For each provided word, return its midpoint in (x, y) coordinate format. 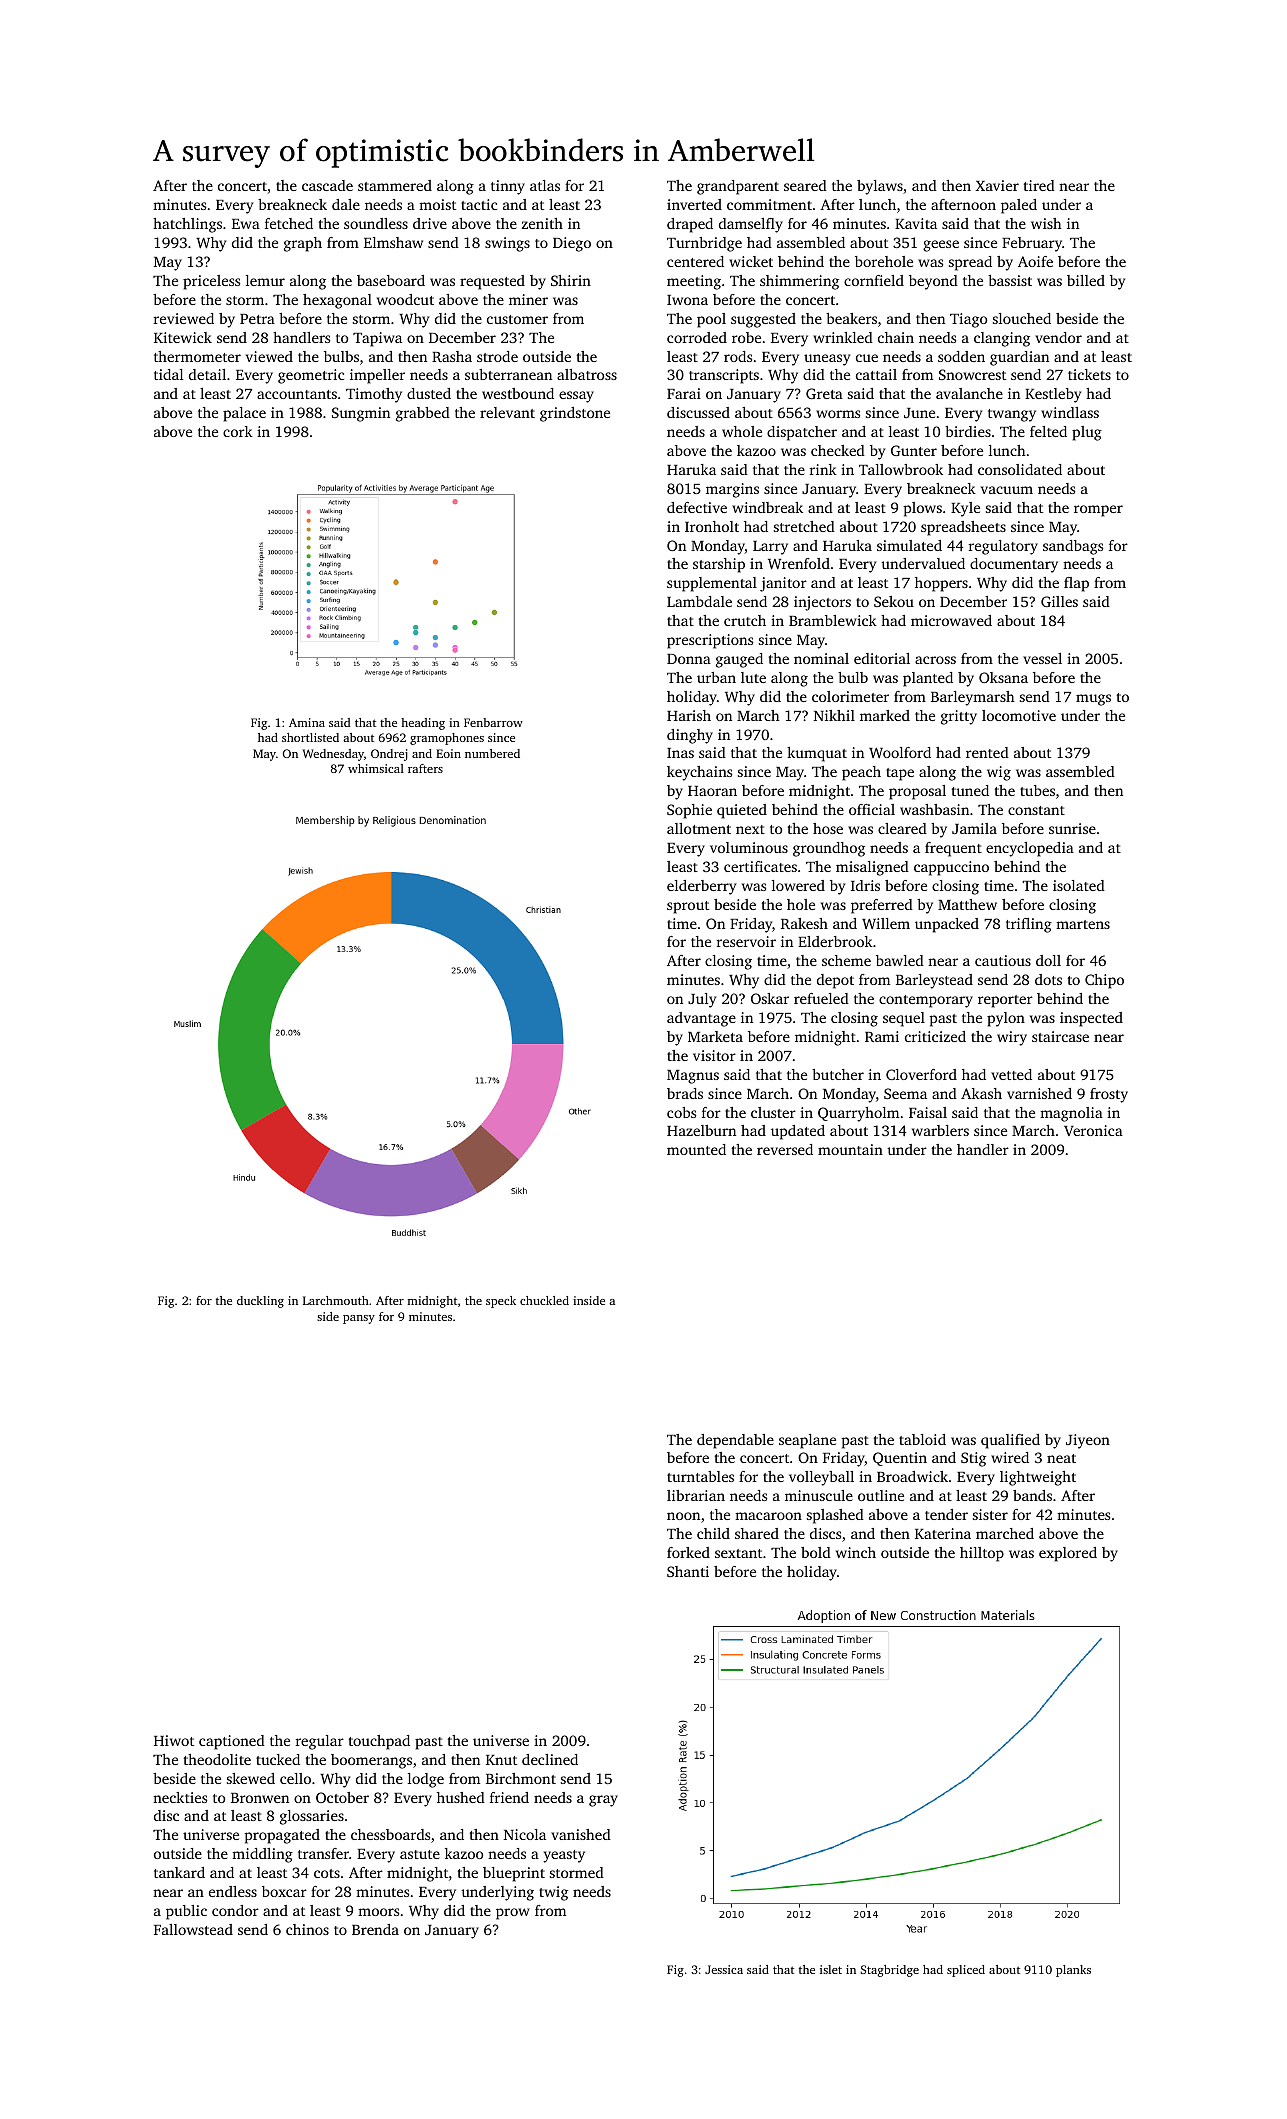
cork (238, 431)
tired (1039, 185)
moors (378, 1912)
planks (1073, 1971)
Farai (684, 393)
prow (513, 1914)
